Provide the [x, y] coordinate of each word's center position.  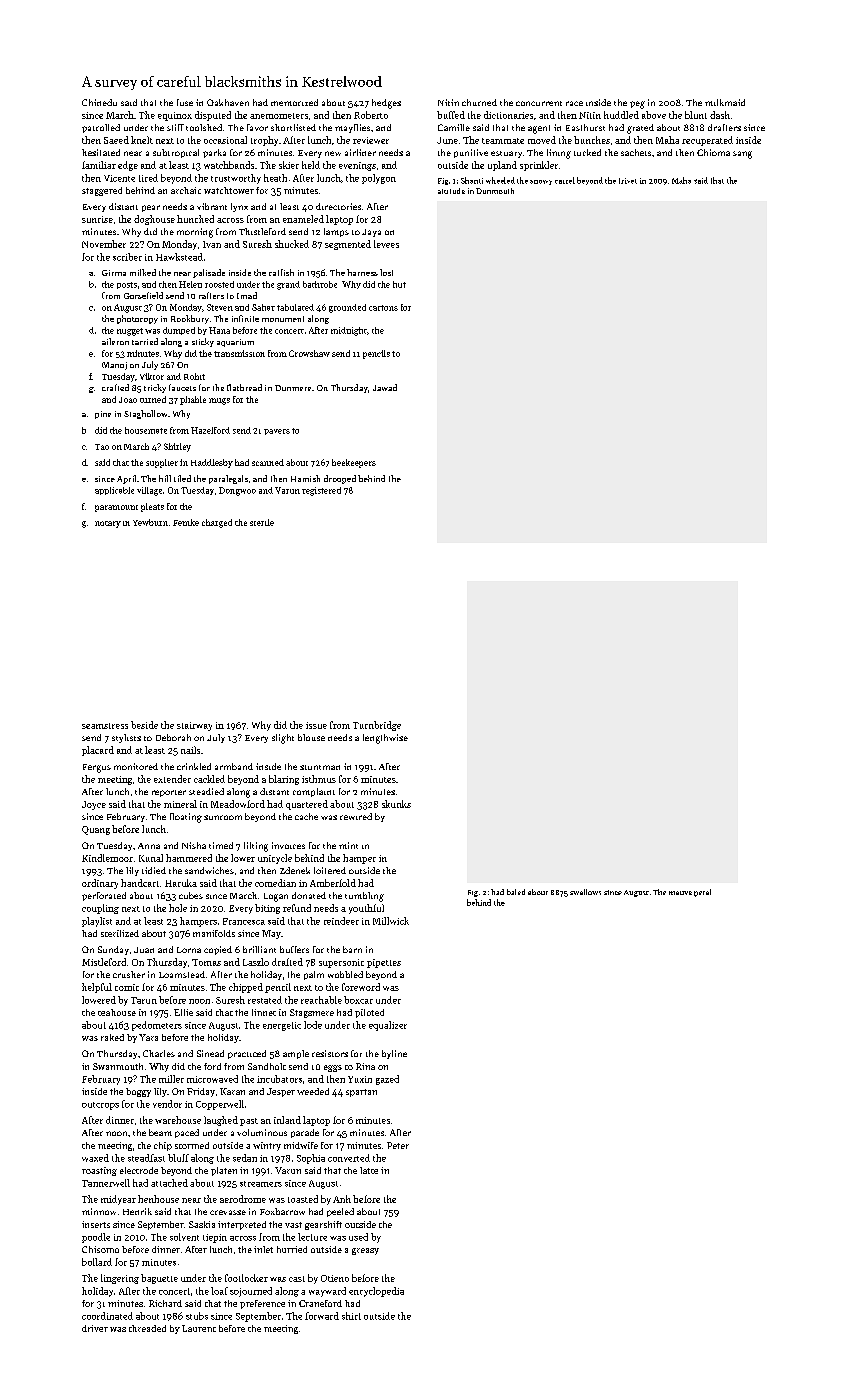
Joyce [94, 805]
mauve [680, 893]
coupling [100, 909]
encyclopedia [376, 1292]
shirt [351, 1316]
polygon [379, 179]
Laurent [199, 1328]
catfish [281, 272]
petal [702, 893]
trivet [628, 181]
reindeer [341, 921]
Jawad [385, 387]
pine [103, 415]
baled [516, 892]
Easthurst [585, 127]
